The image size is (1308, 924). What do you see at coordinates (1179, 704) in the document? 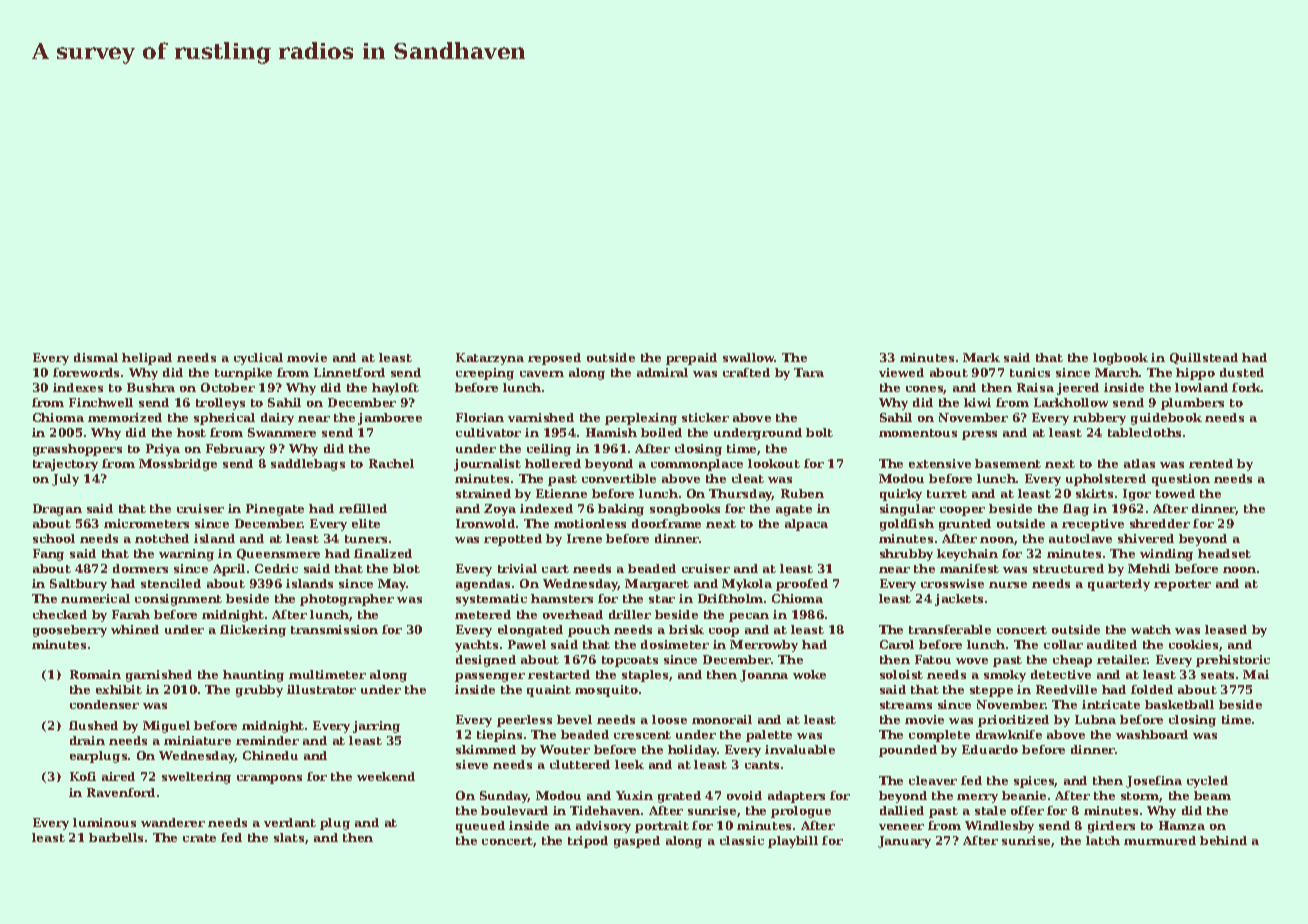
I see `basketball` at bounding box center [1179, 704].
